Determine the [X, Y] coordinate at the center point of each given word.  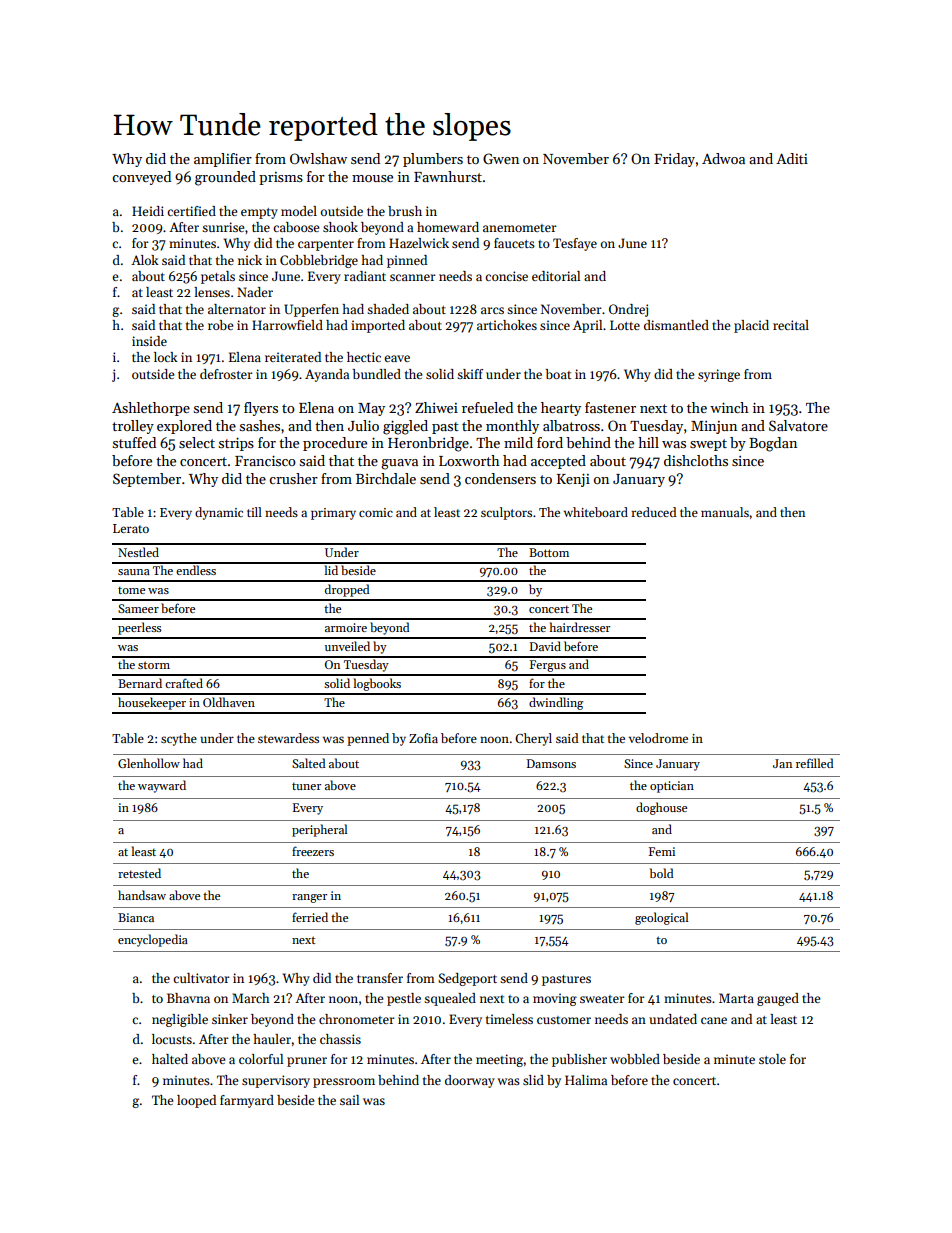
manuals [725, 512]
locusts [172, 1039]
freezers [313, 851]
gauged [778, 999]
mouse [372, 178]
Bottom [549, 552]
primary [333, 514]
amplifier [223, 160]
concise [506, 276]
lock [165, 357]
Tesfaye [575, 244]
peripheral [320, 830]
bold [662, 873]
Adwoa [723, 158]
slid [533, 1080]
